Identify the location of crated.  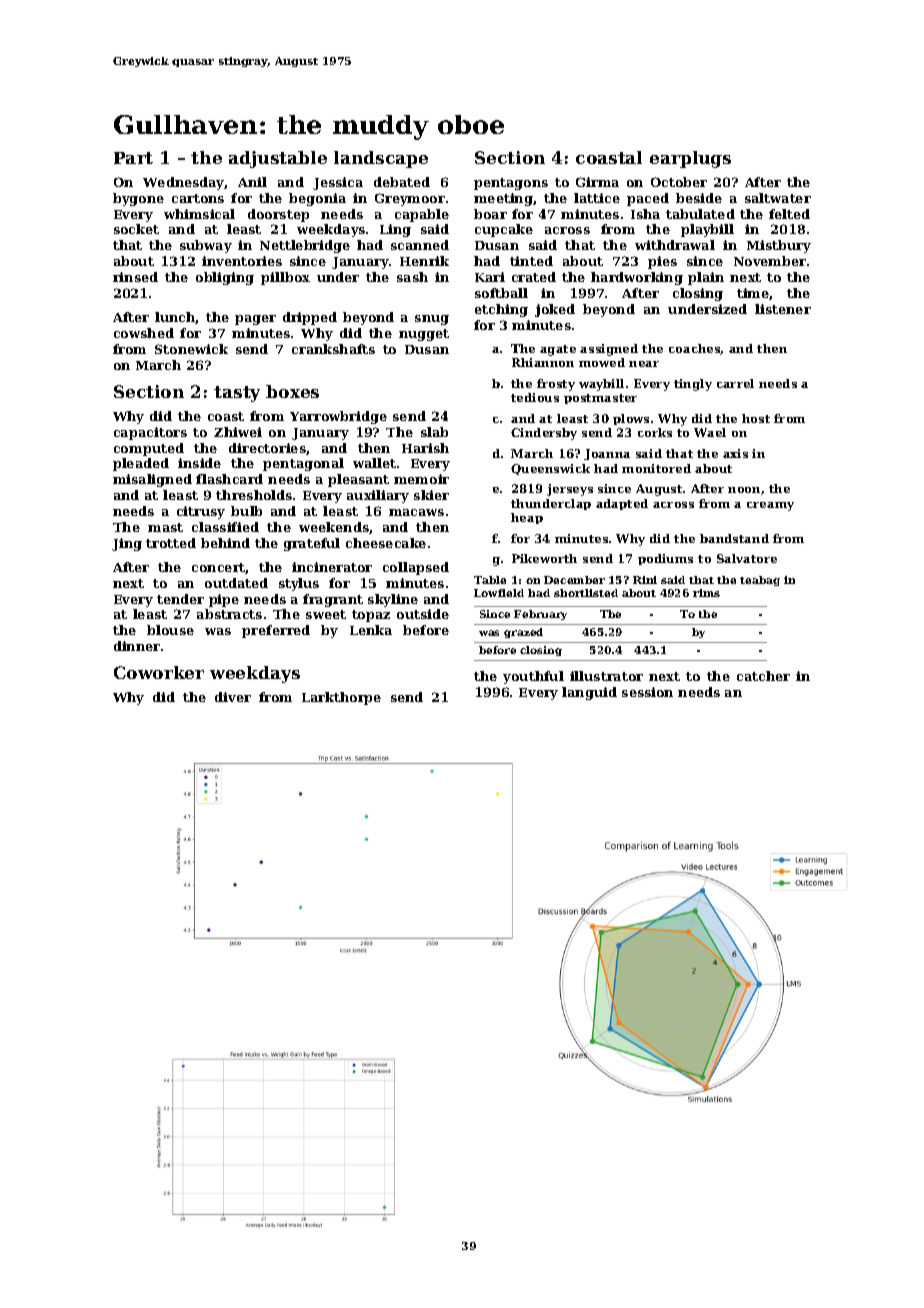
(534, 277).
